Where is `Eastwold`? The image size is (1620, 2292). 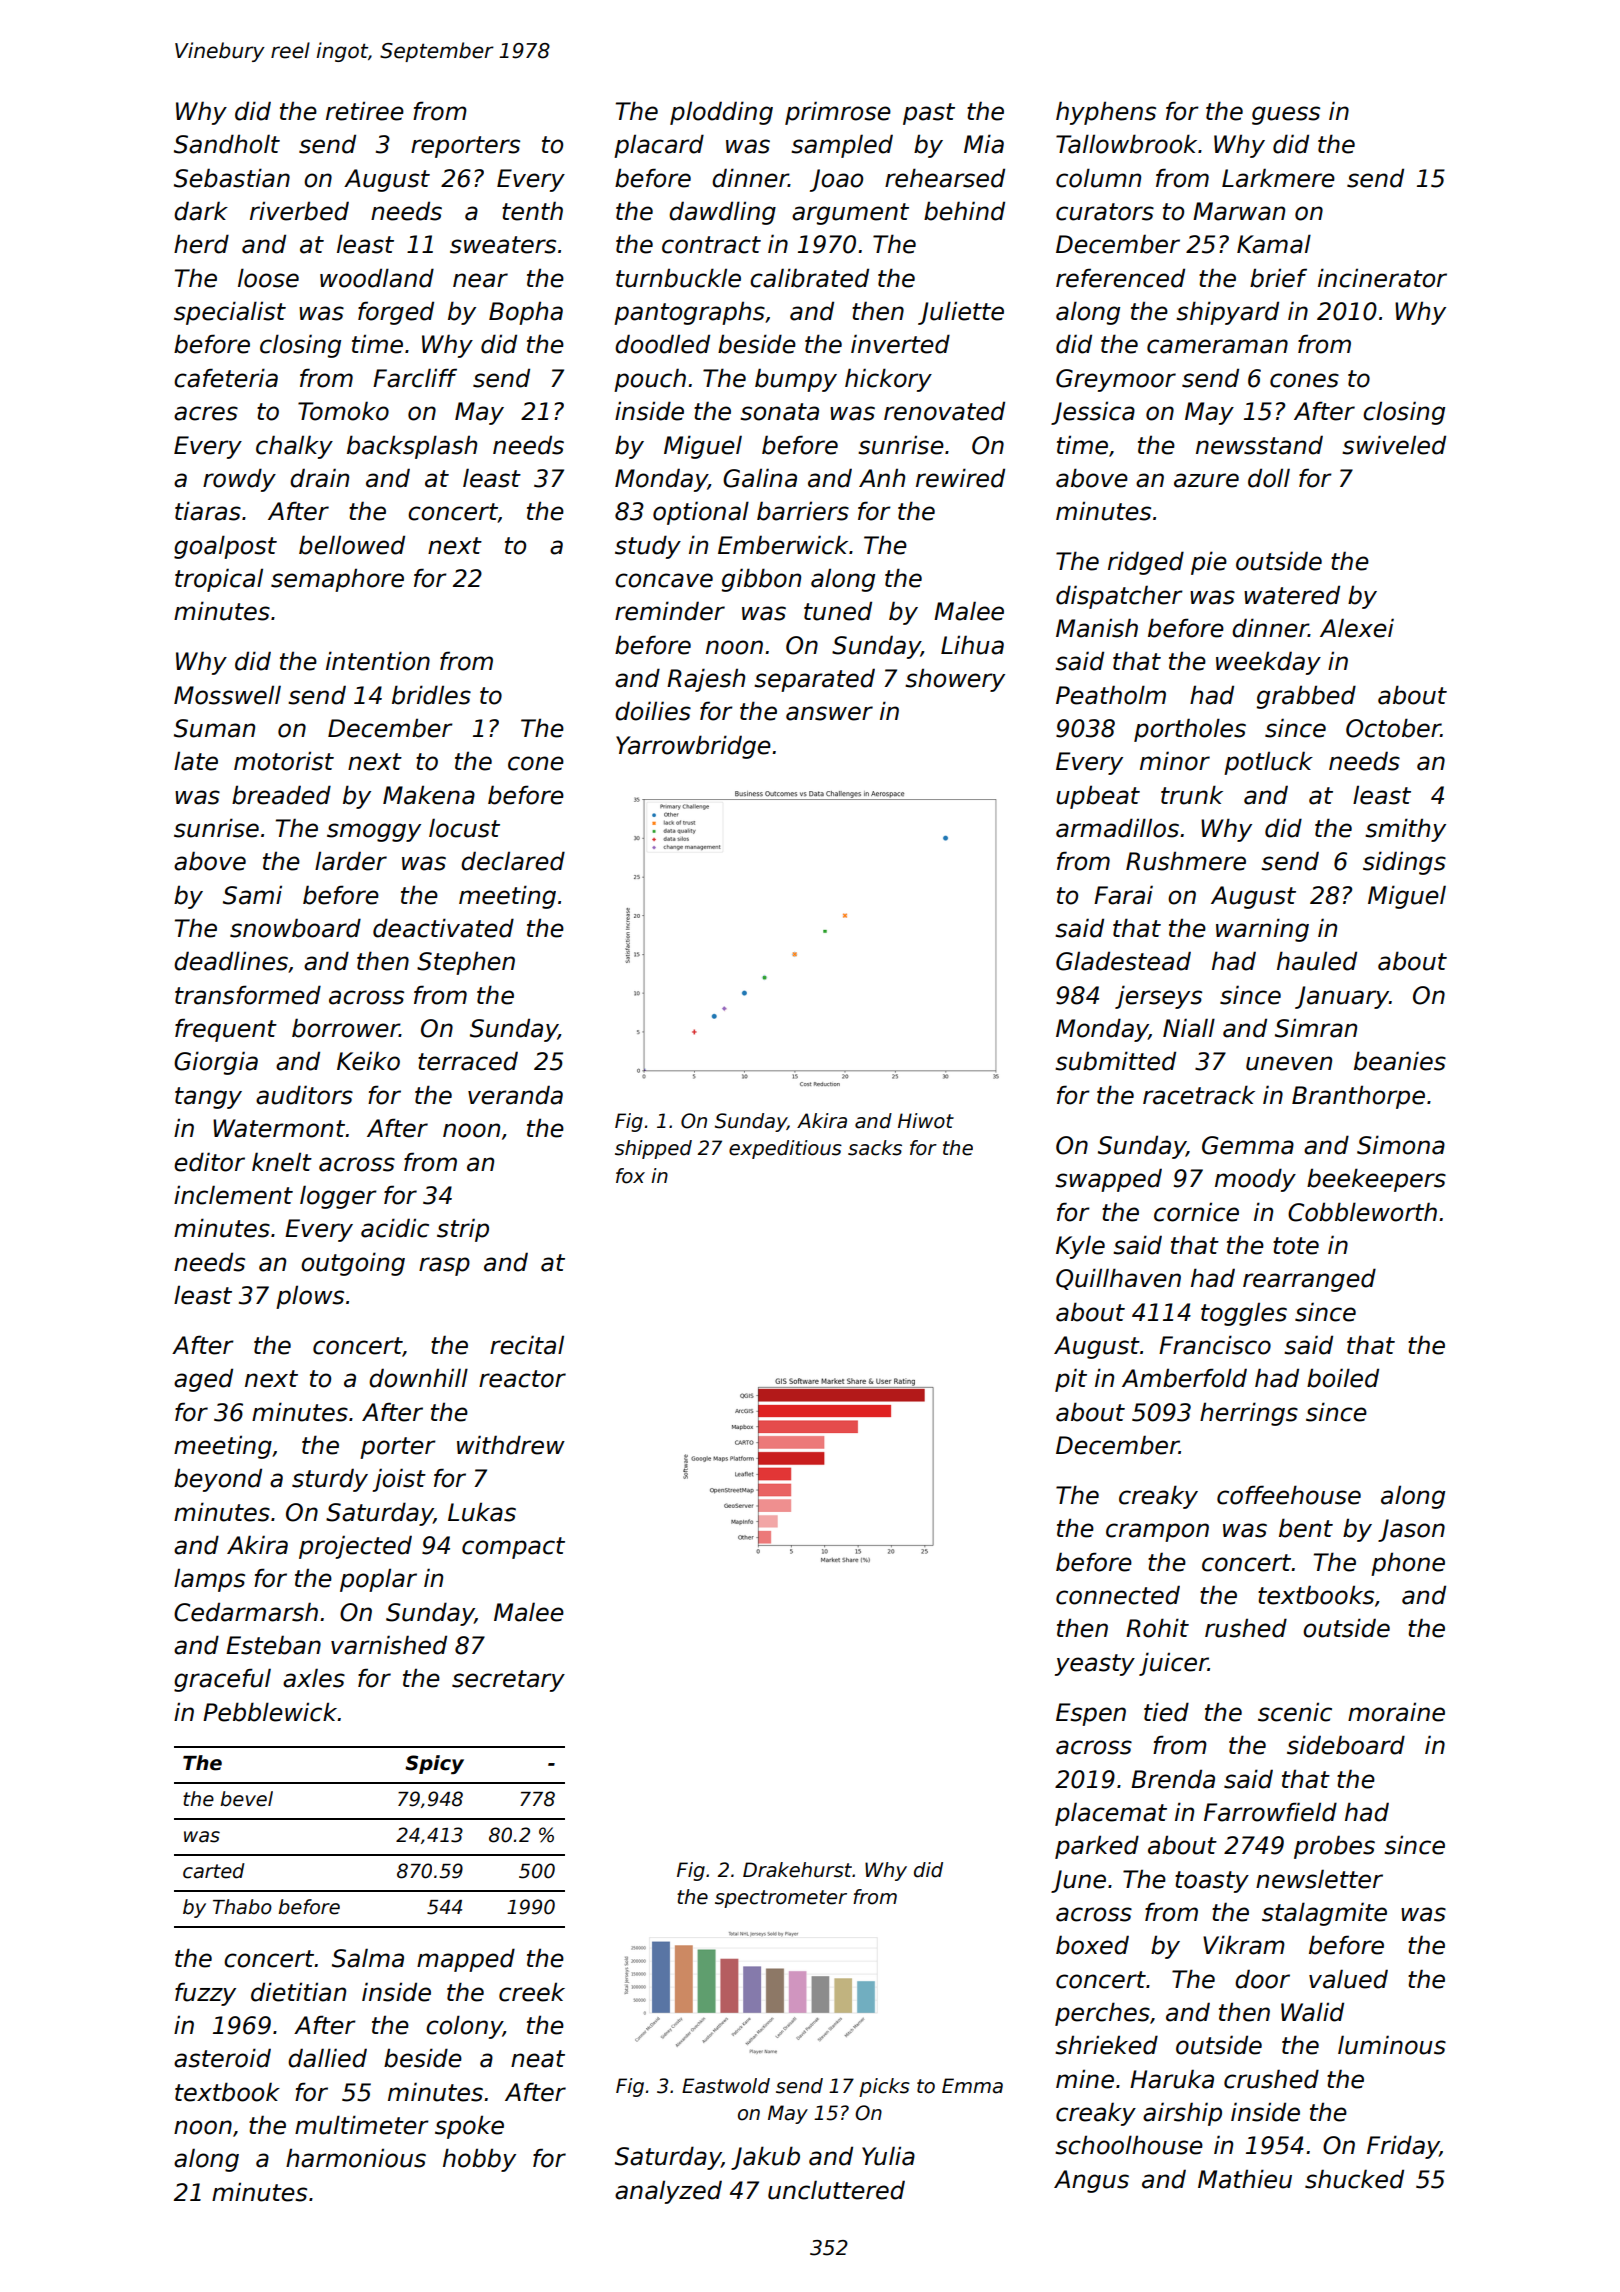
Eastwold is located at coordinates (726, 2086).
